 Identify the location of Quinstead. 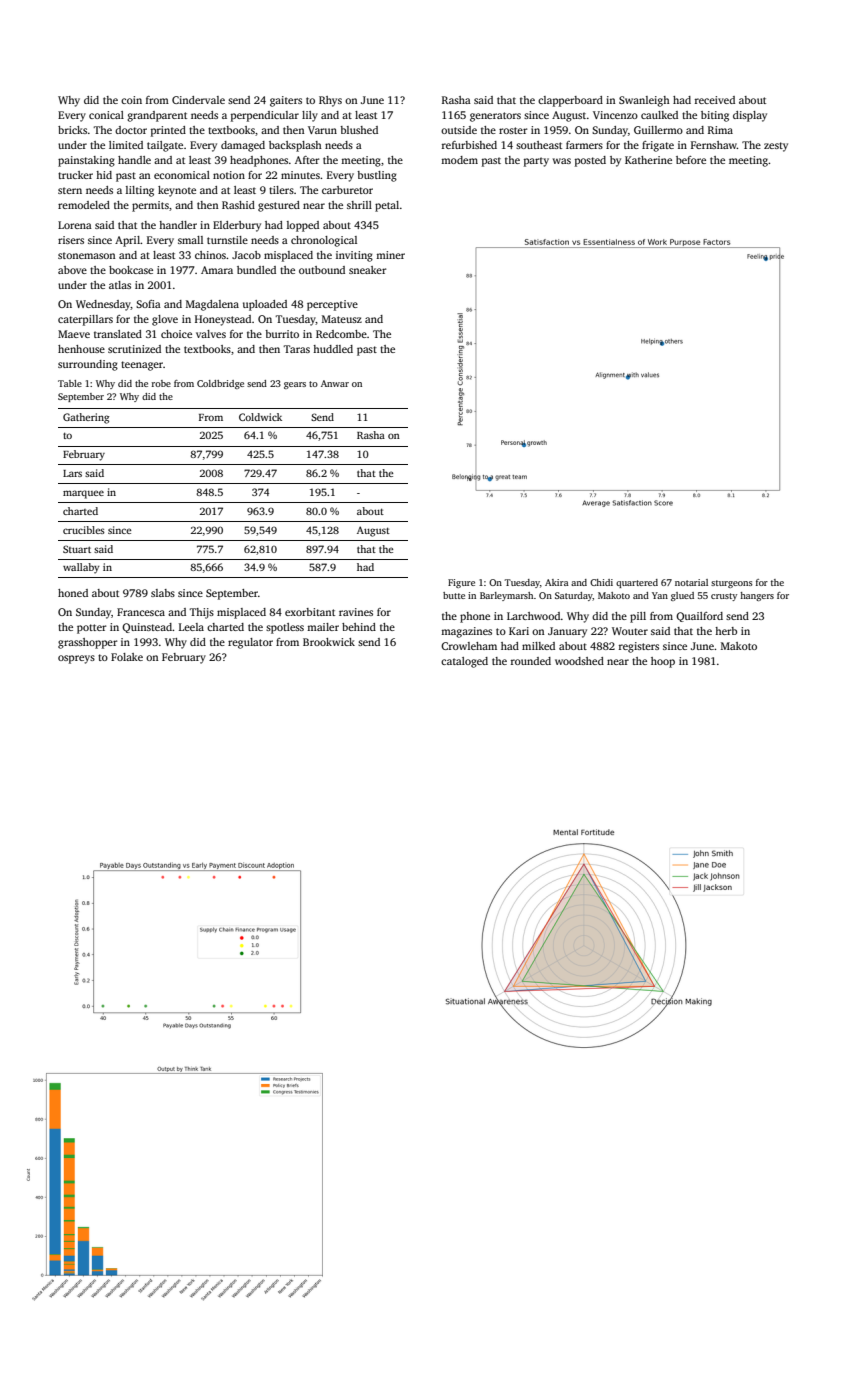
(147, 628).
